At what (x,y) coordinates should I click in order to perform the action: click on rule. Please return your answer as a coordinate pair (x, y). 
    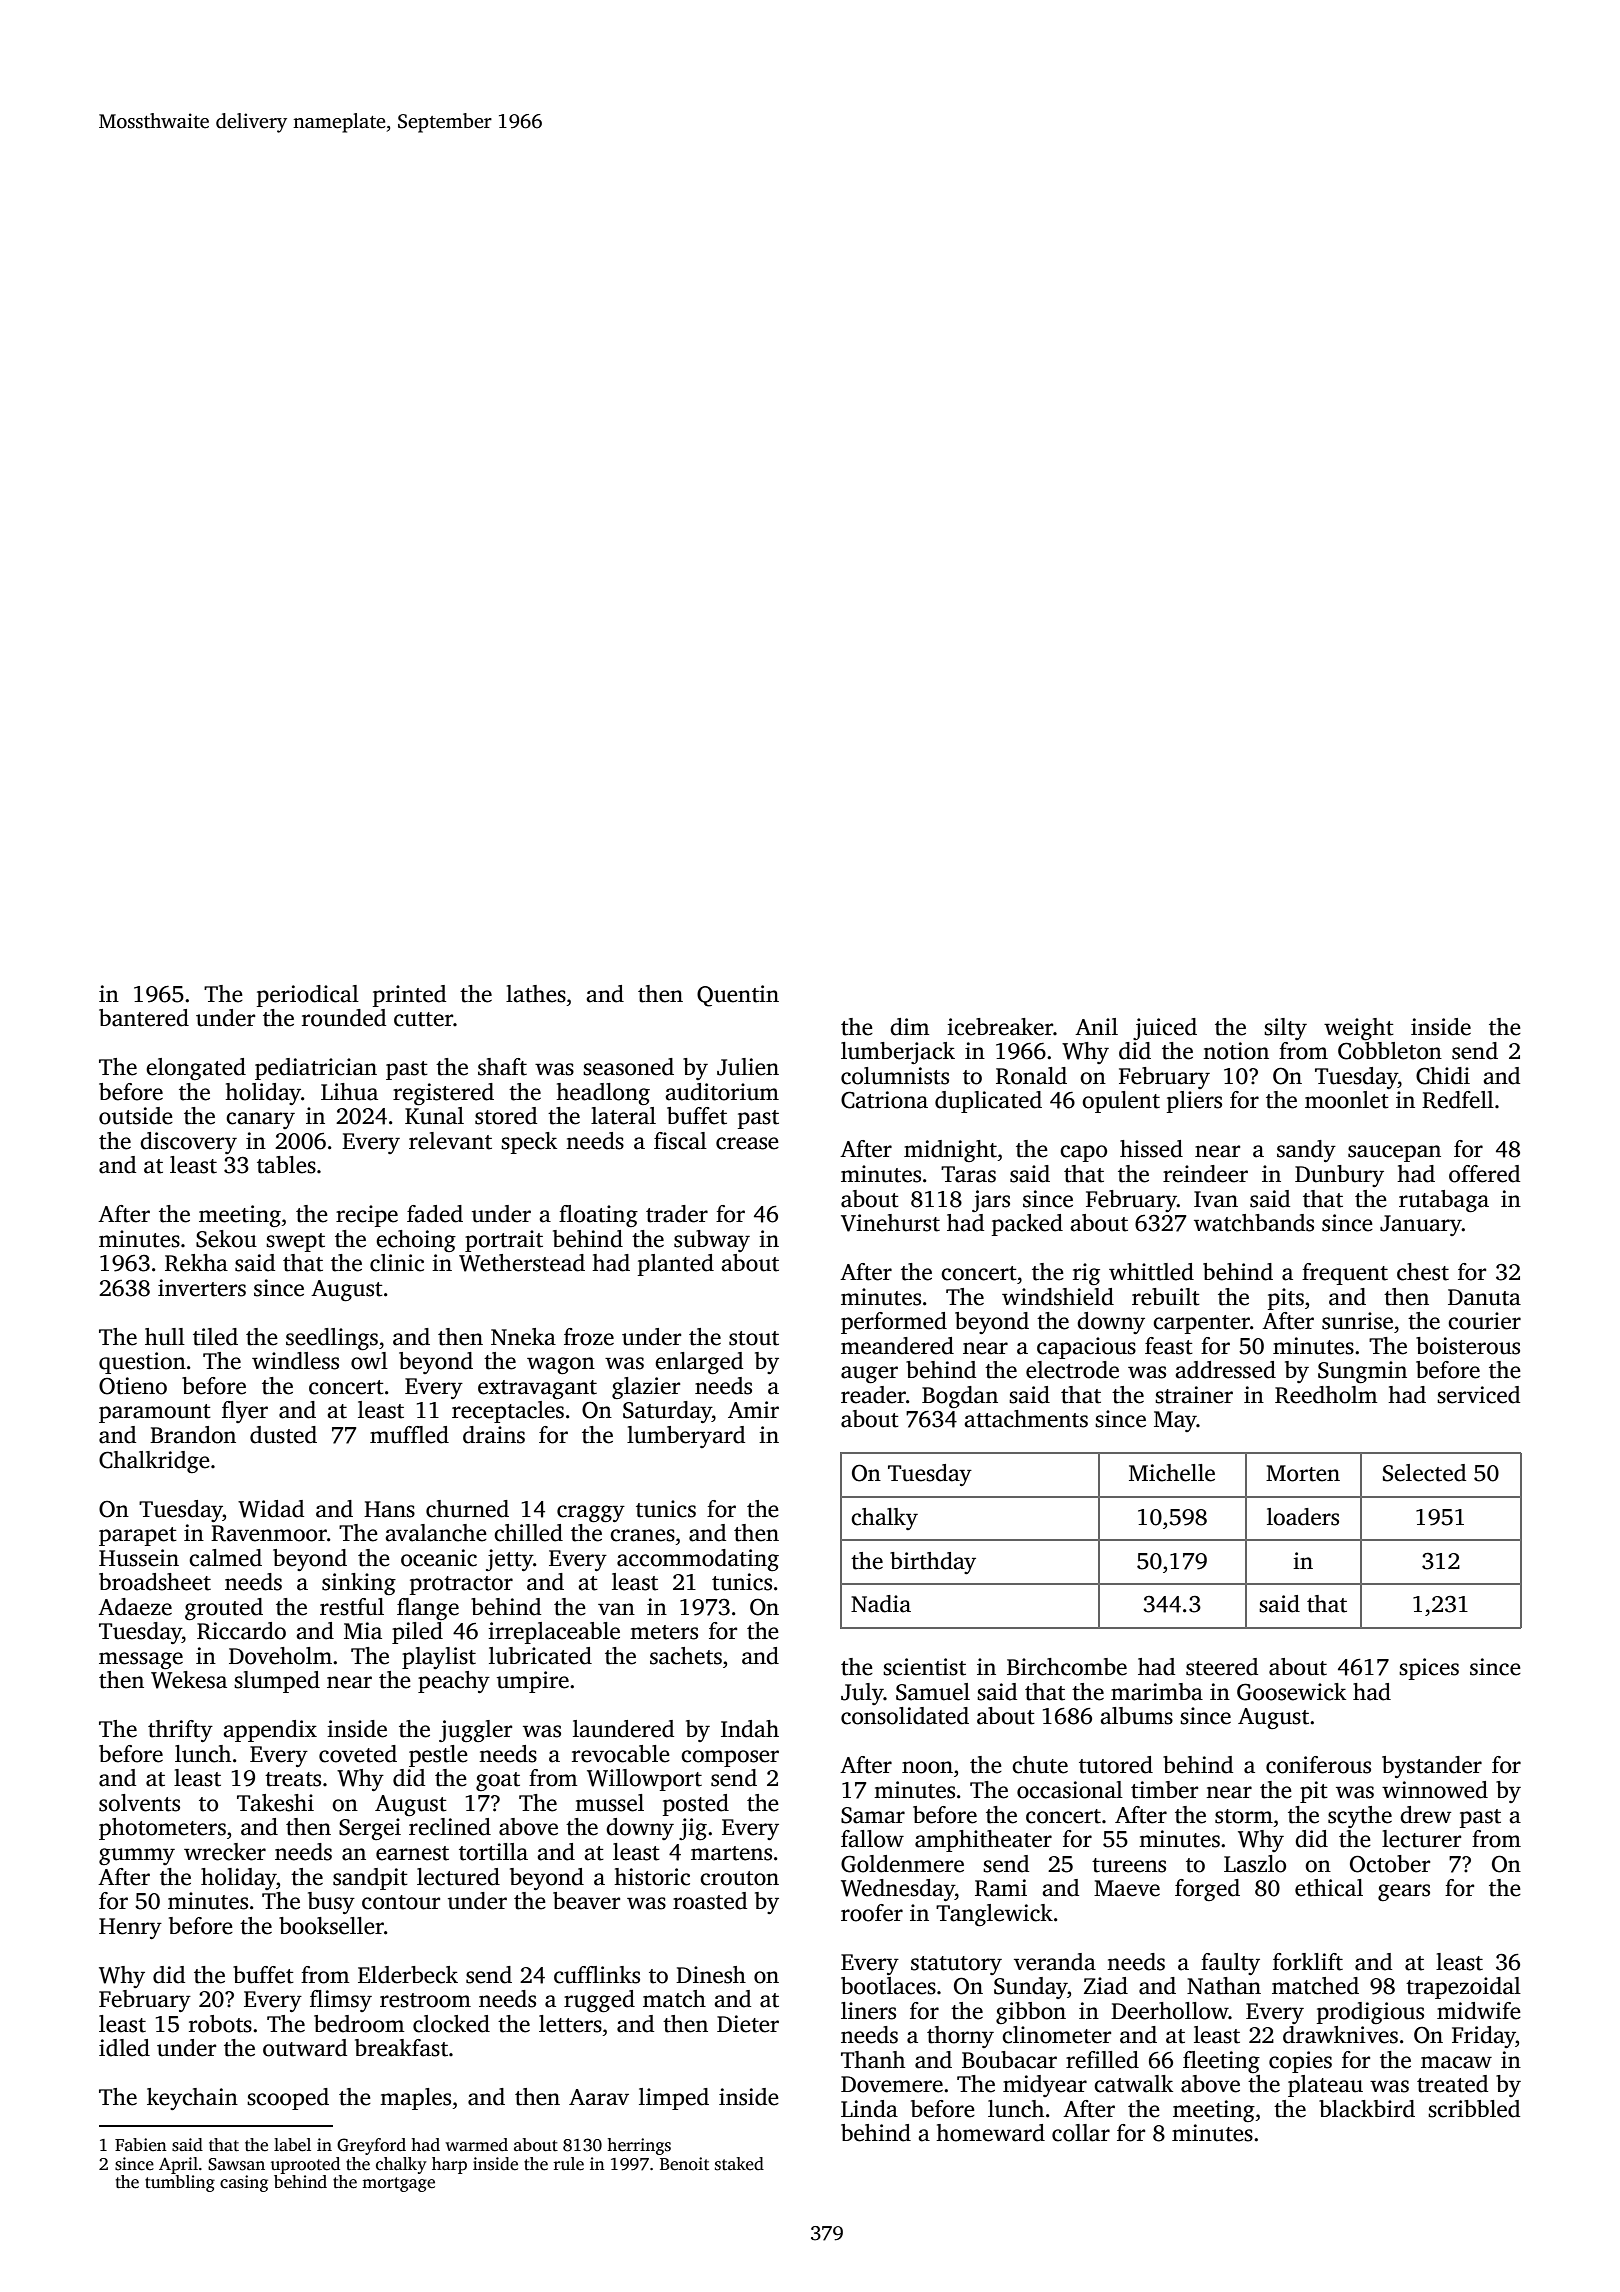
    Looking at the image, I should click on (568, 2164).
